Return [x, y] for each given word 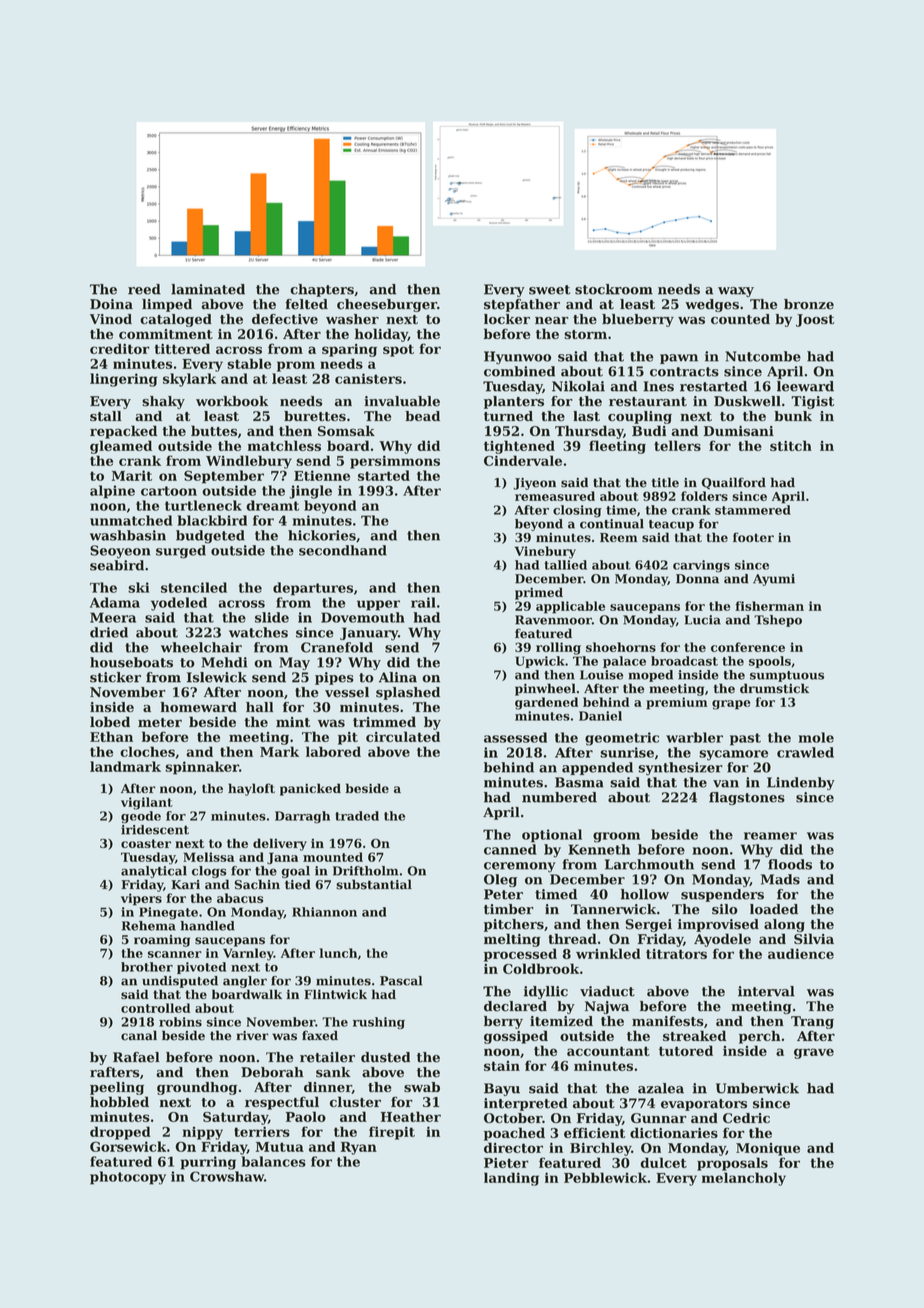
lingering [123, 380]
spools [770, 662]
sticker [115, 677]
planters [514, 402]
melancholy [744, 1179]
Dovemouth [363, 617]
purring [208, 1163]
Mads [780, 879]
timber [509, 909]
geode [141, 817]
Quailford [733, 483]
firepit [392, 1133]
